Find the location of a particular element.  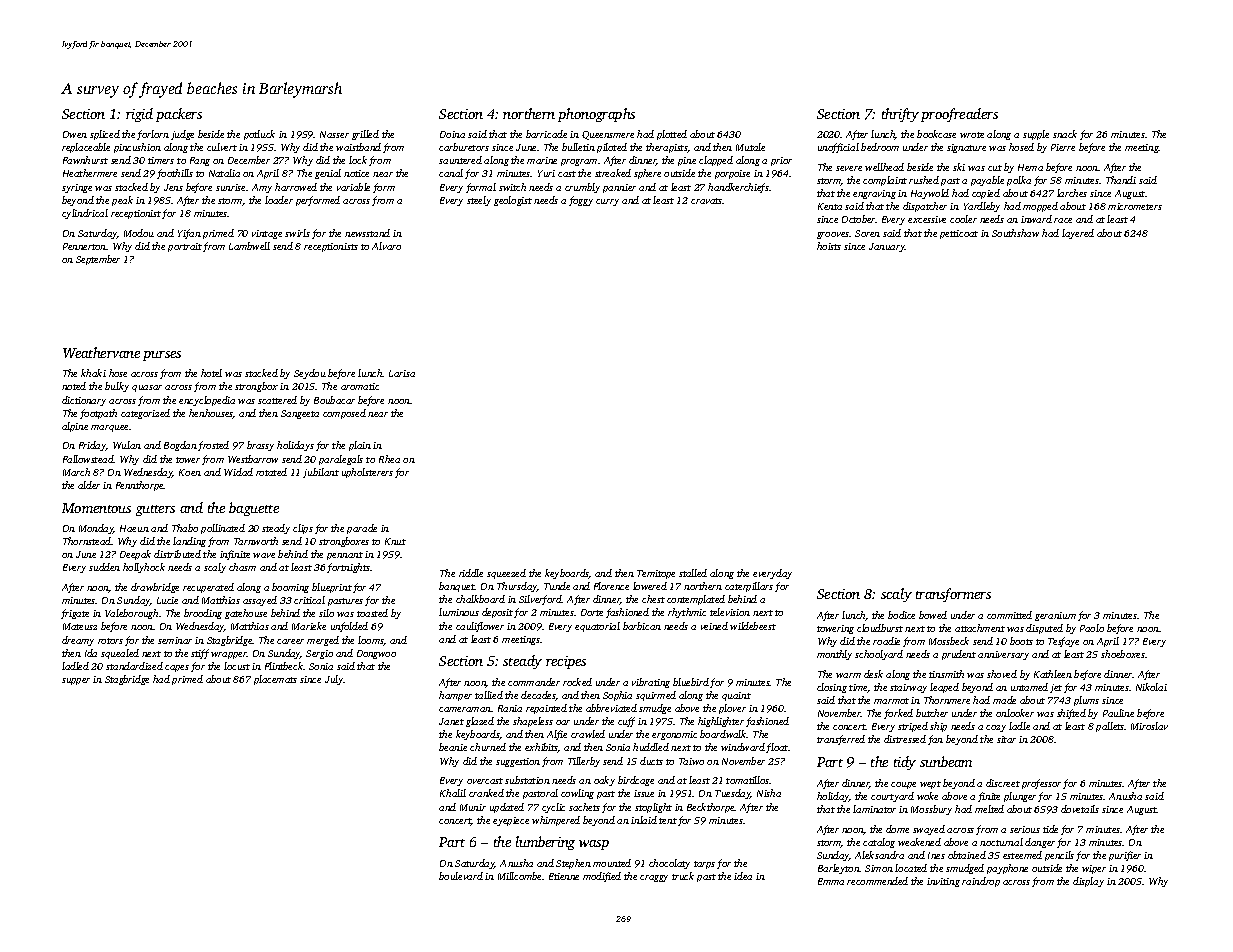

cylindrical is located at coordinates (85, 214).
